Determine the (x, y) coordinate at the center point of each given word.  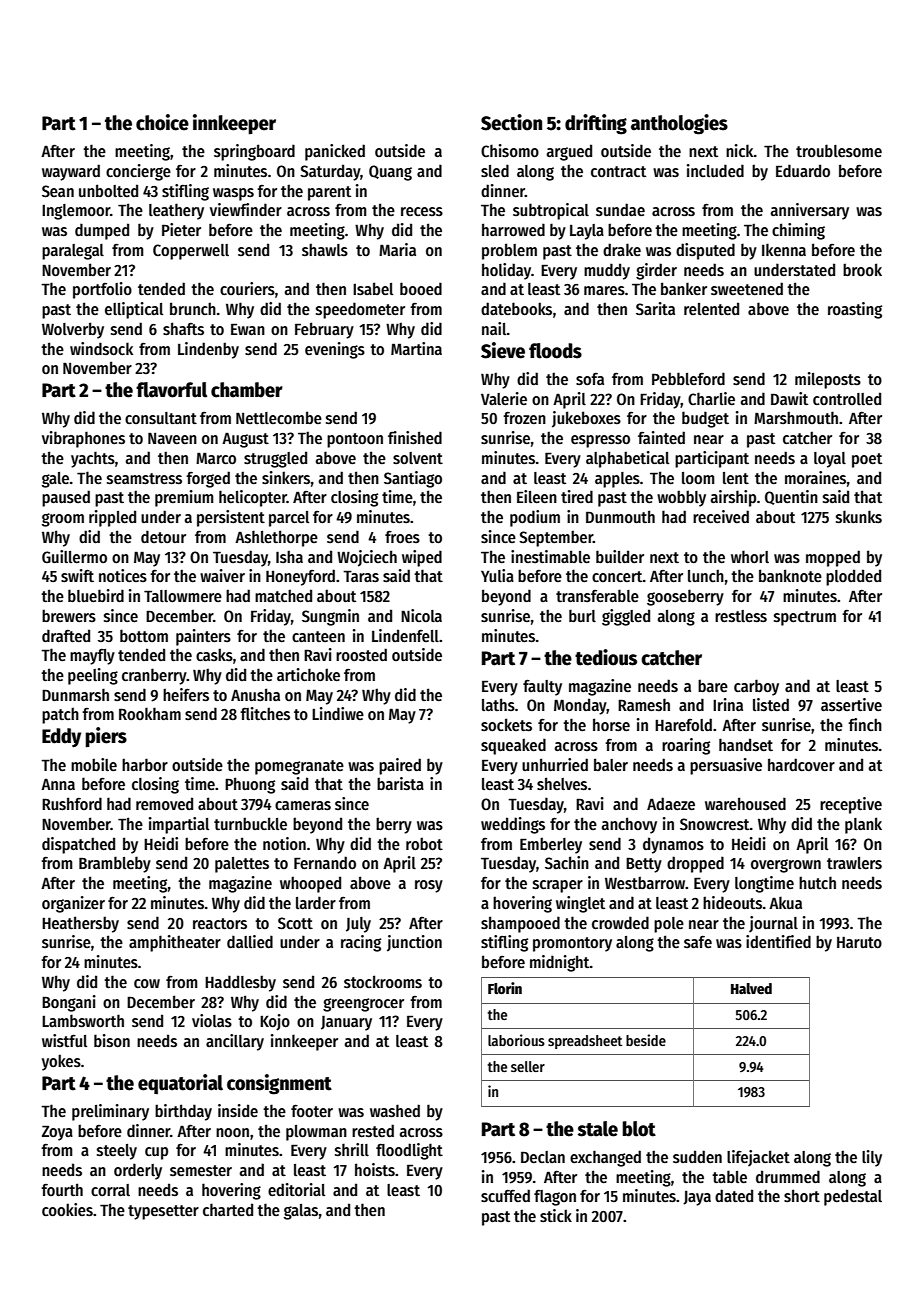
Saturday (330, 172)
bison (112, 1040)
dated (734, 1195)
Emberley (551, 845)
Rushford (72, 804)
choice (162, 122)
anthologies (679, 124)
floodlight (409, 1151)
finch (865, 724)
